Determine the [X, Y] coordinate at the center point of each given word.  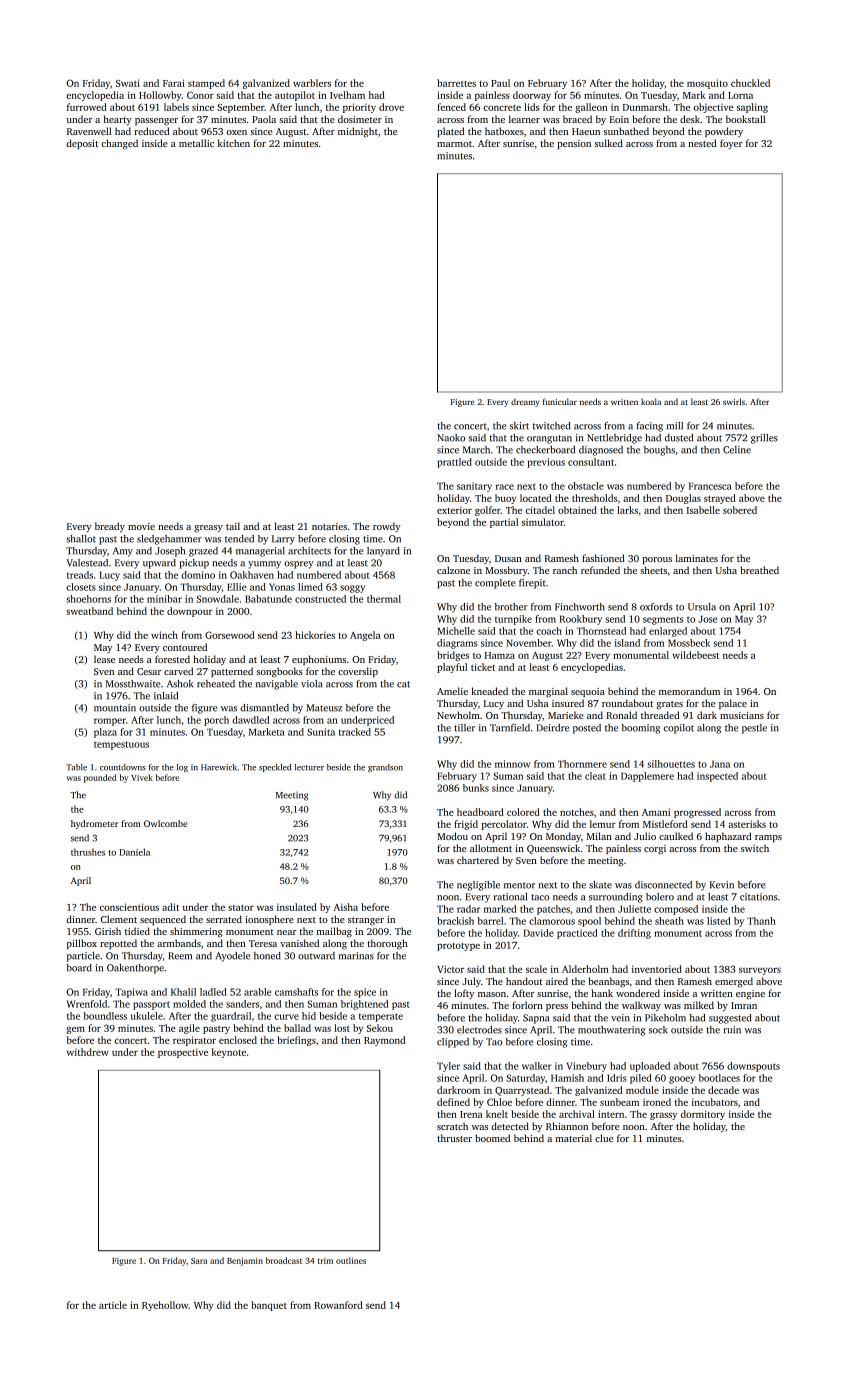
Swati [128, 83]
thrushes [88, 852]
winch [164, 635]
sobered [740, 510]
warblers [312, 83]
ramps [768, 838]
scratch [452, 1126]
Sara [199, 1261]
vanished [299, 943]
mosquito [707, 84]
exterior [454, 510]
